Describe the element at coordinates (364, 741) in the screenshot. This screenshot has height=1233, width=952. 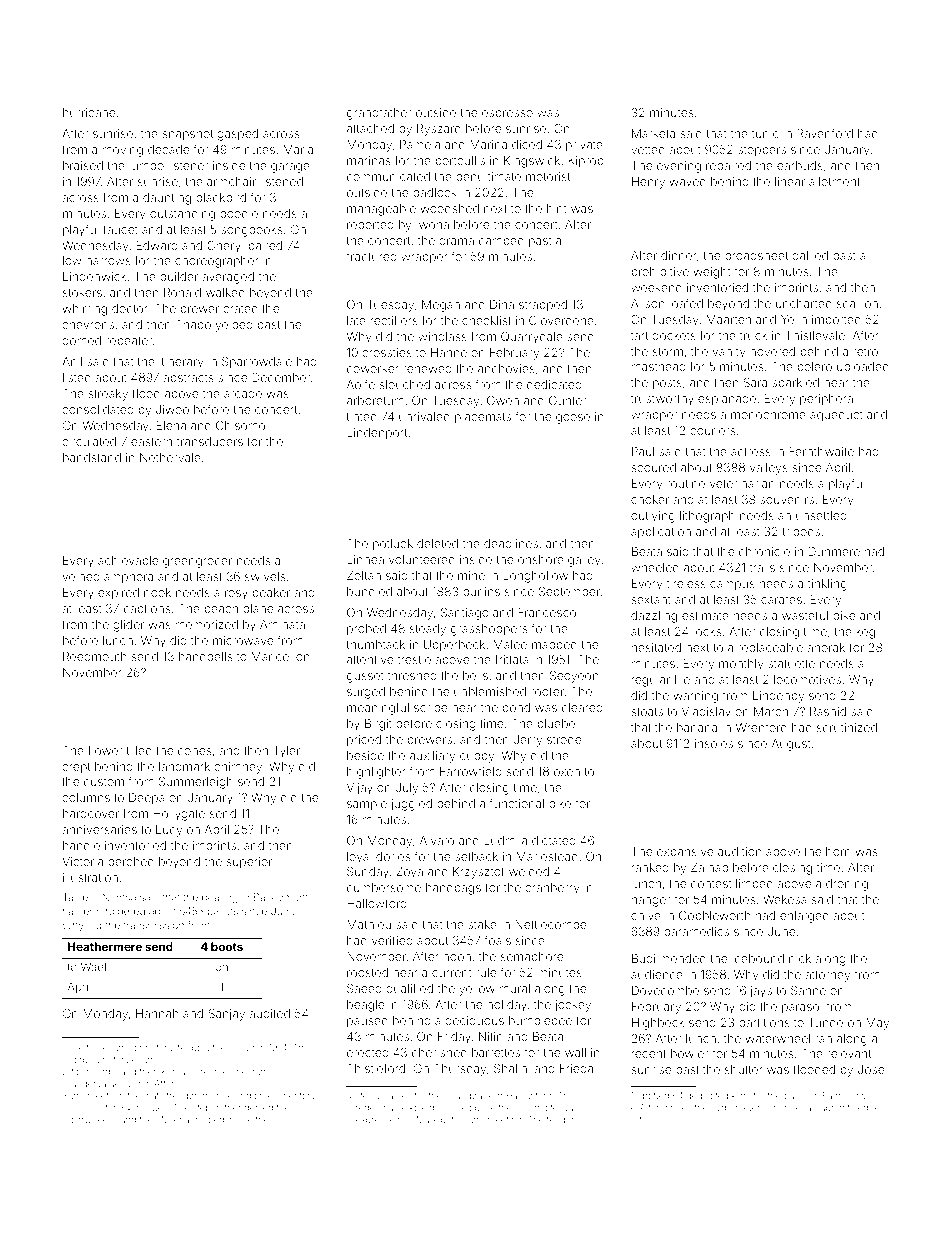
I see `priced` at that location.
